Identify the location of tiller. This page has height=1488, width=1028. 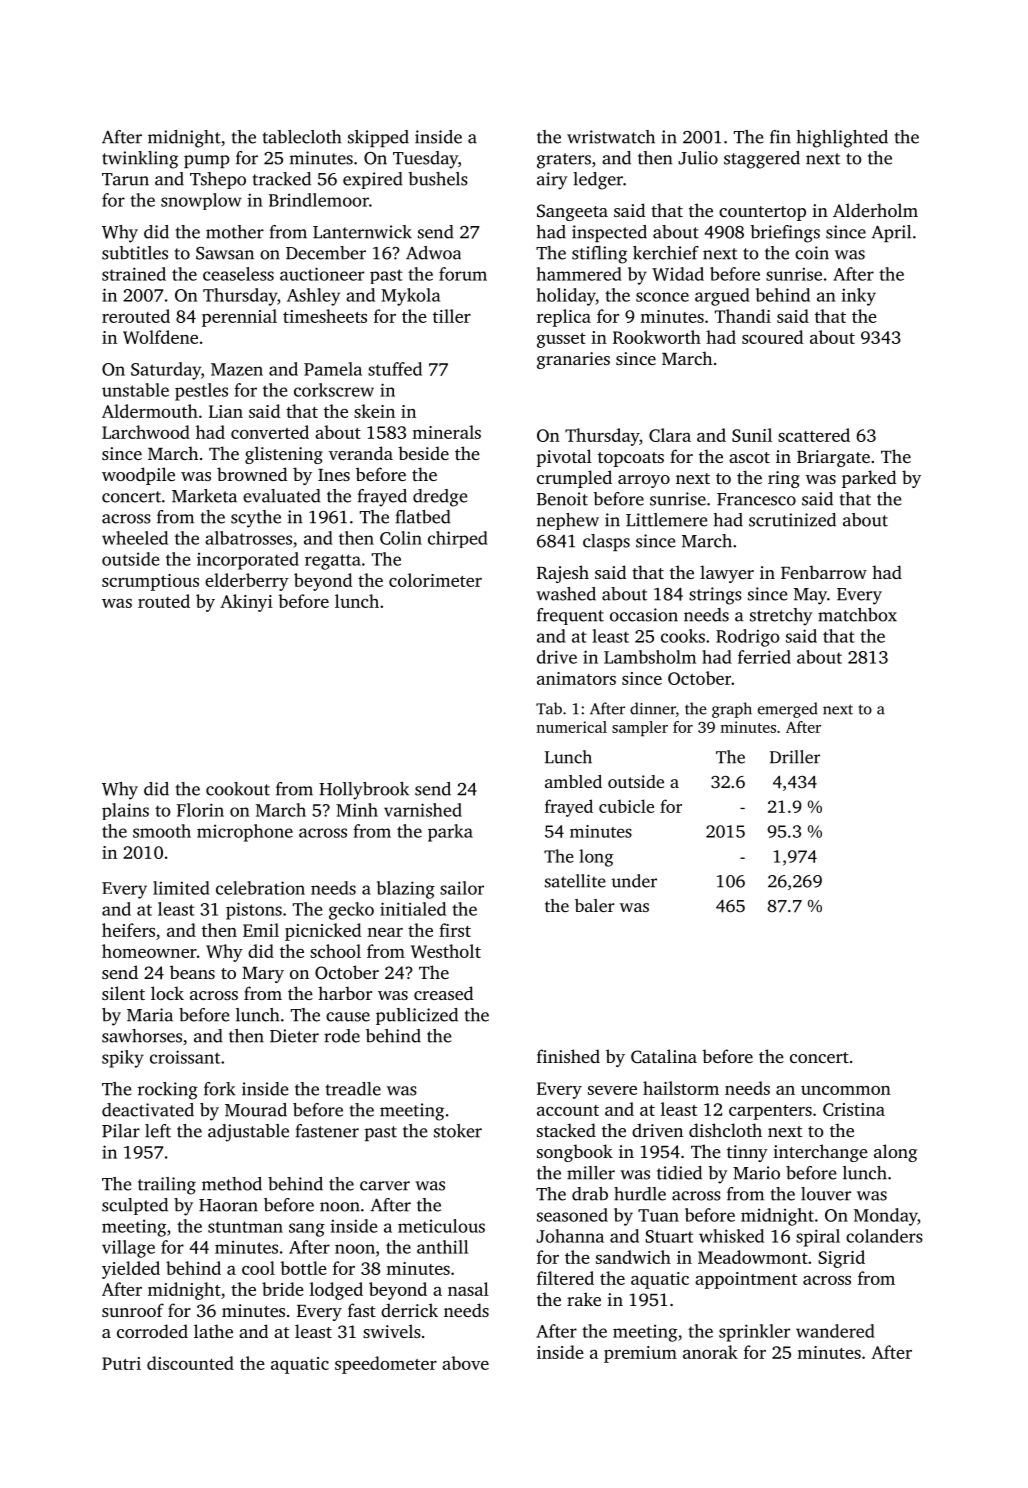
(452, 316).
